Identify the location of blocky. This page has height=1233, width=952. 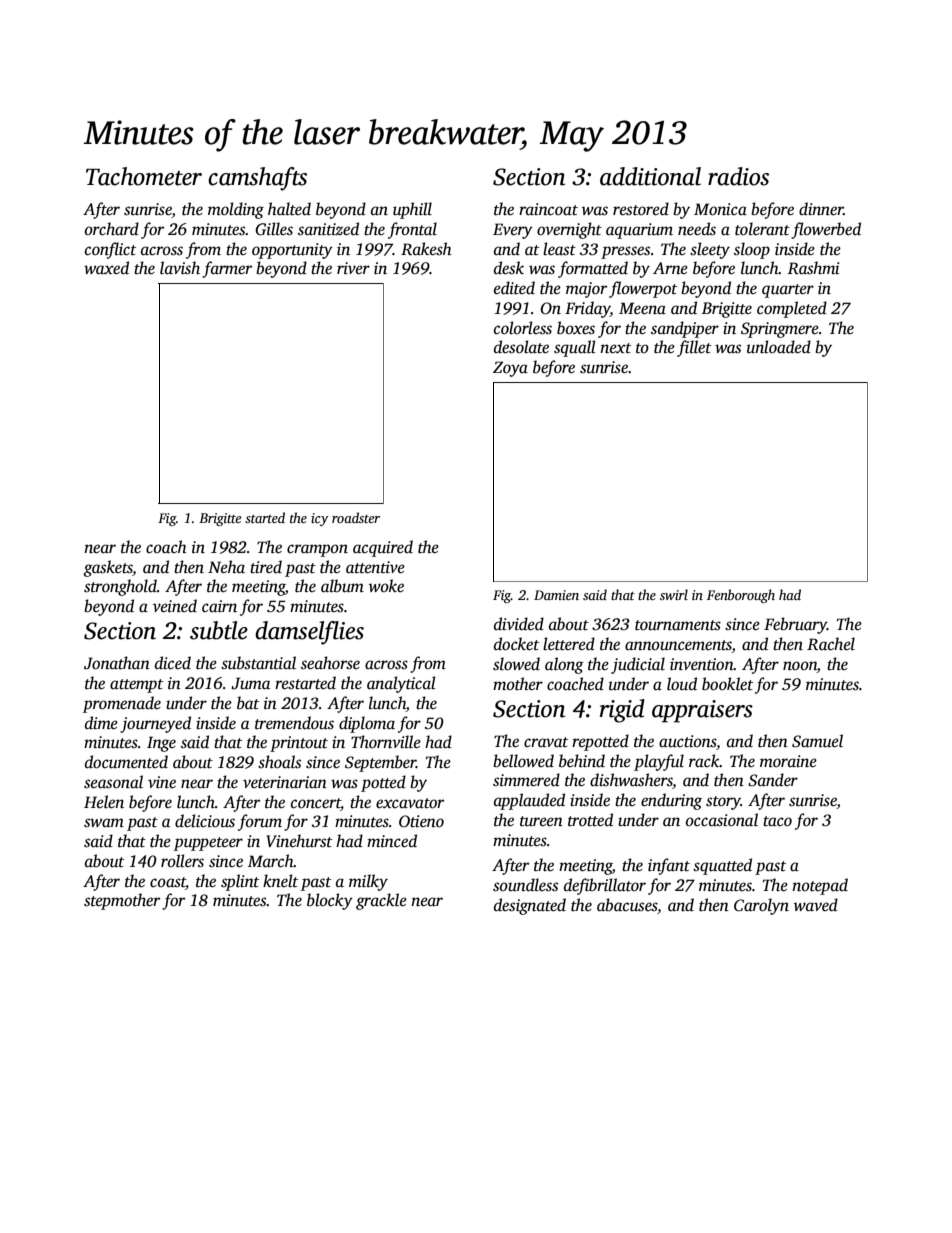
(330, 901).
